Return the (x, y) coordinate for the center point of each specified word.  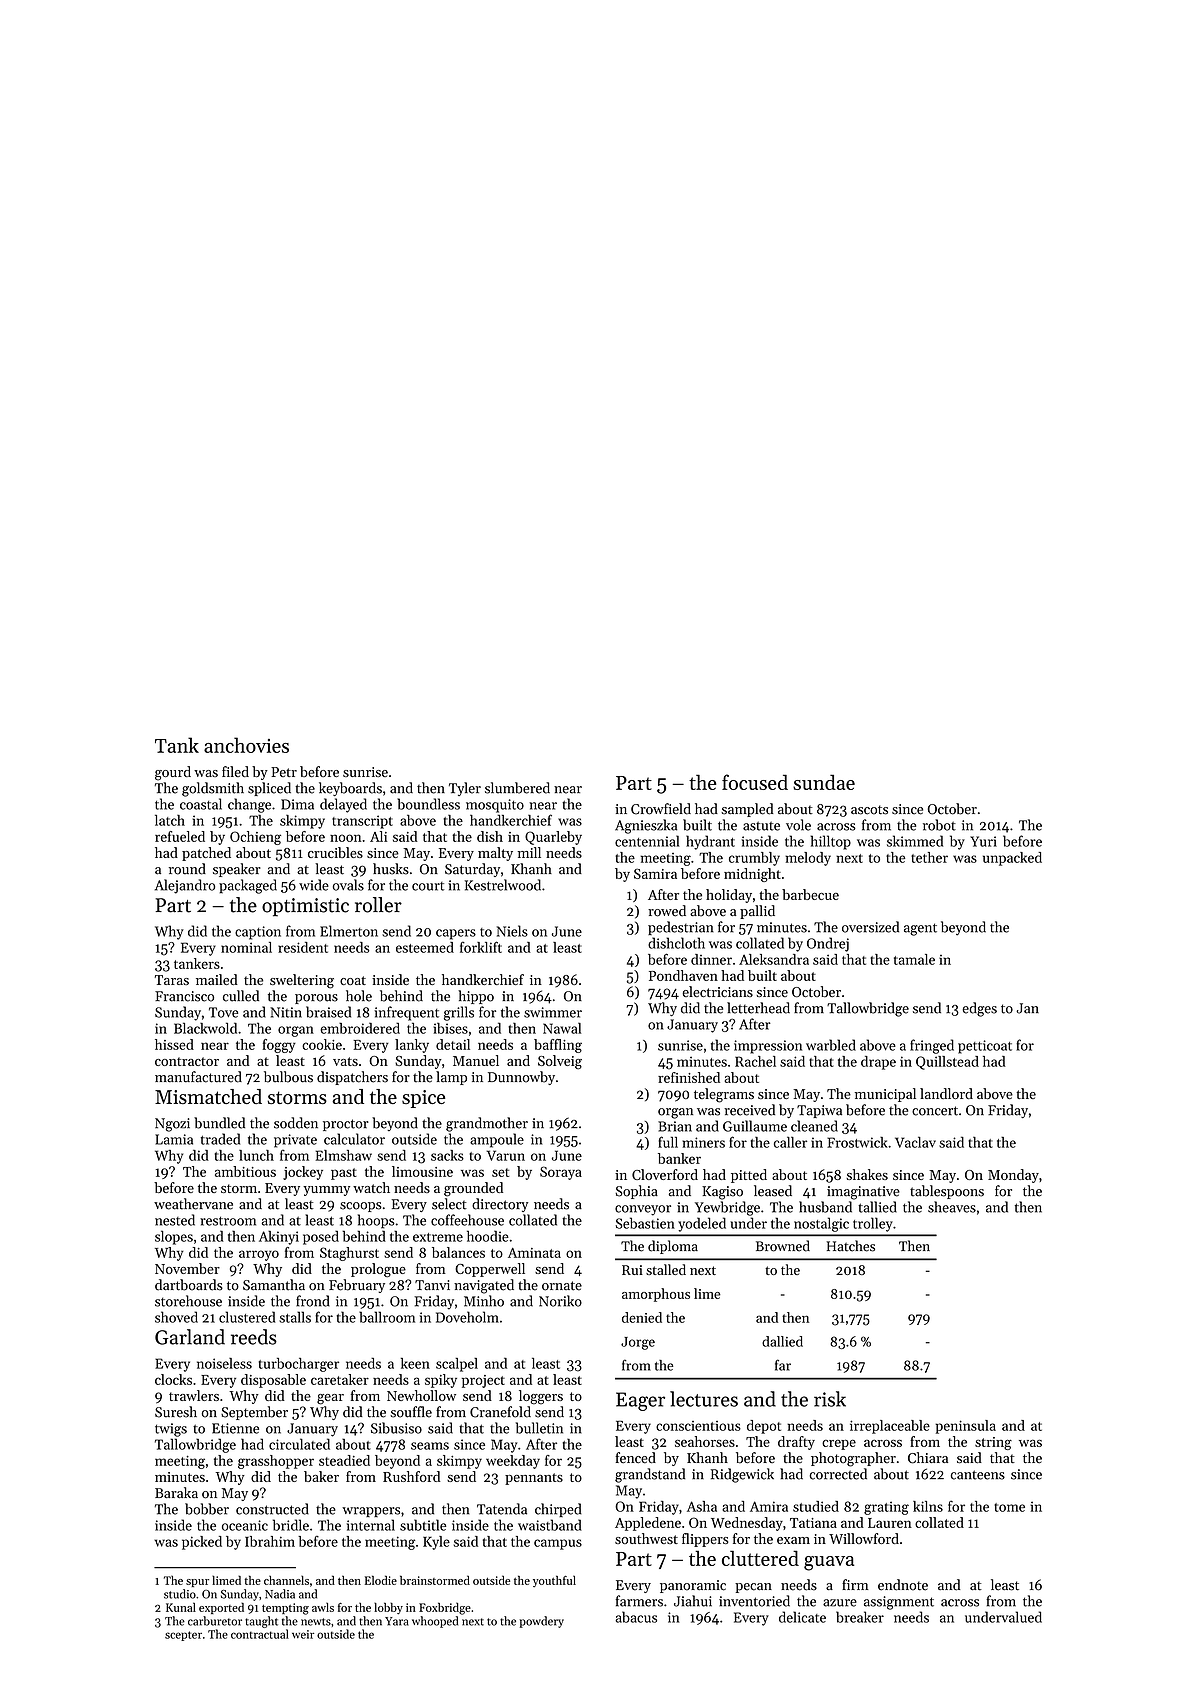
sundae (824, 782)
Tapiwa (819, 1111)
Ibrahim (270, 1541)
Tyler (465, 789)
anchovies (246, 745)
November (187, 1268)
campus (558, 1544)
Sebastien (645, 1223)
